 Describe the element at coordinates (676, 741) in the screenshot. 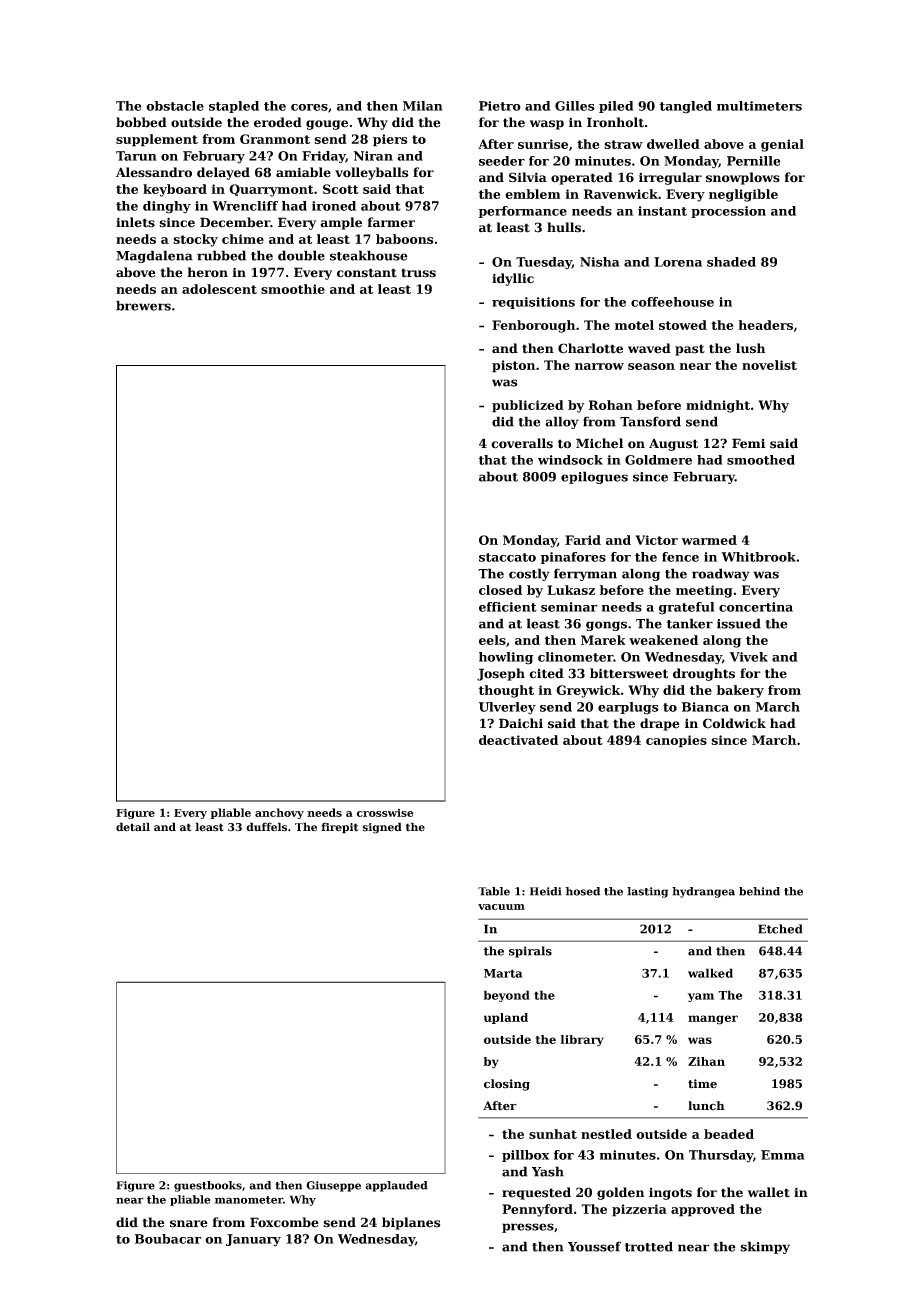

I see `canopies` at that location.
